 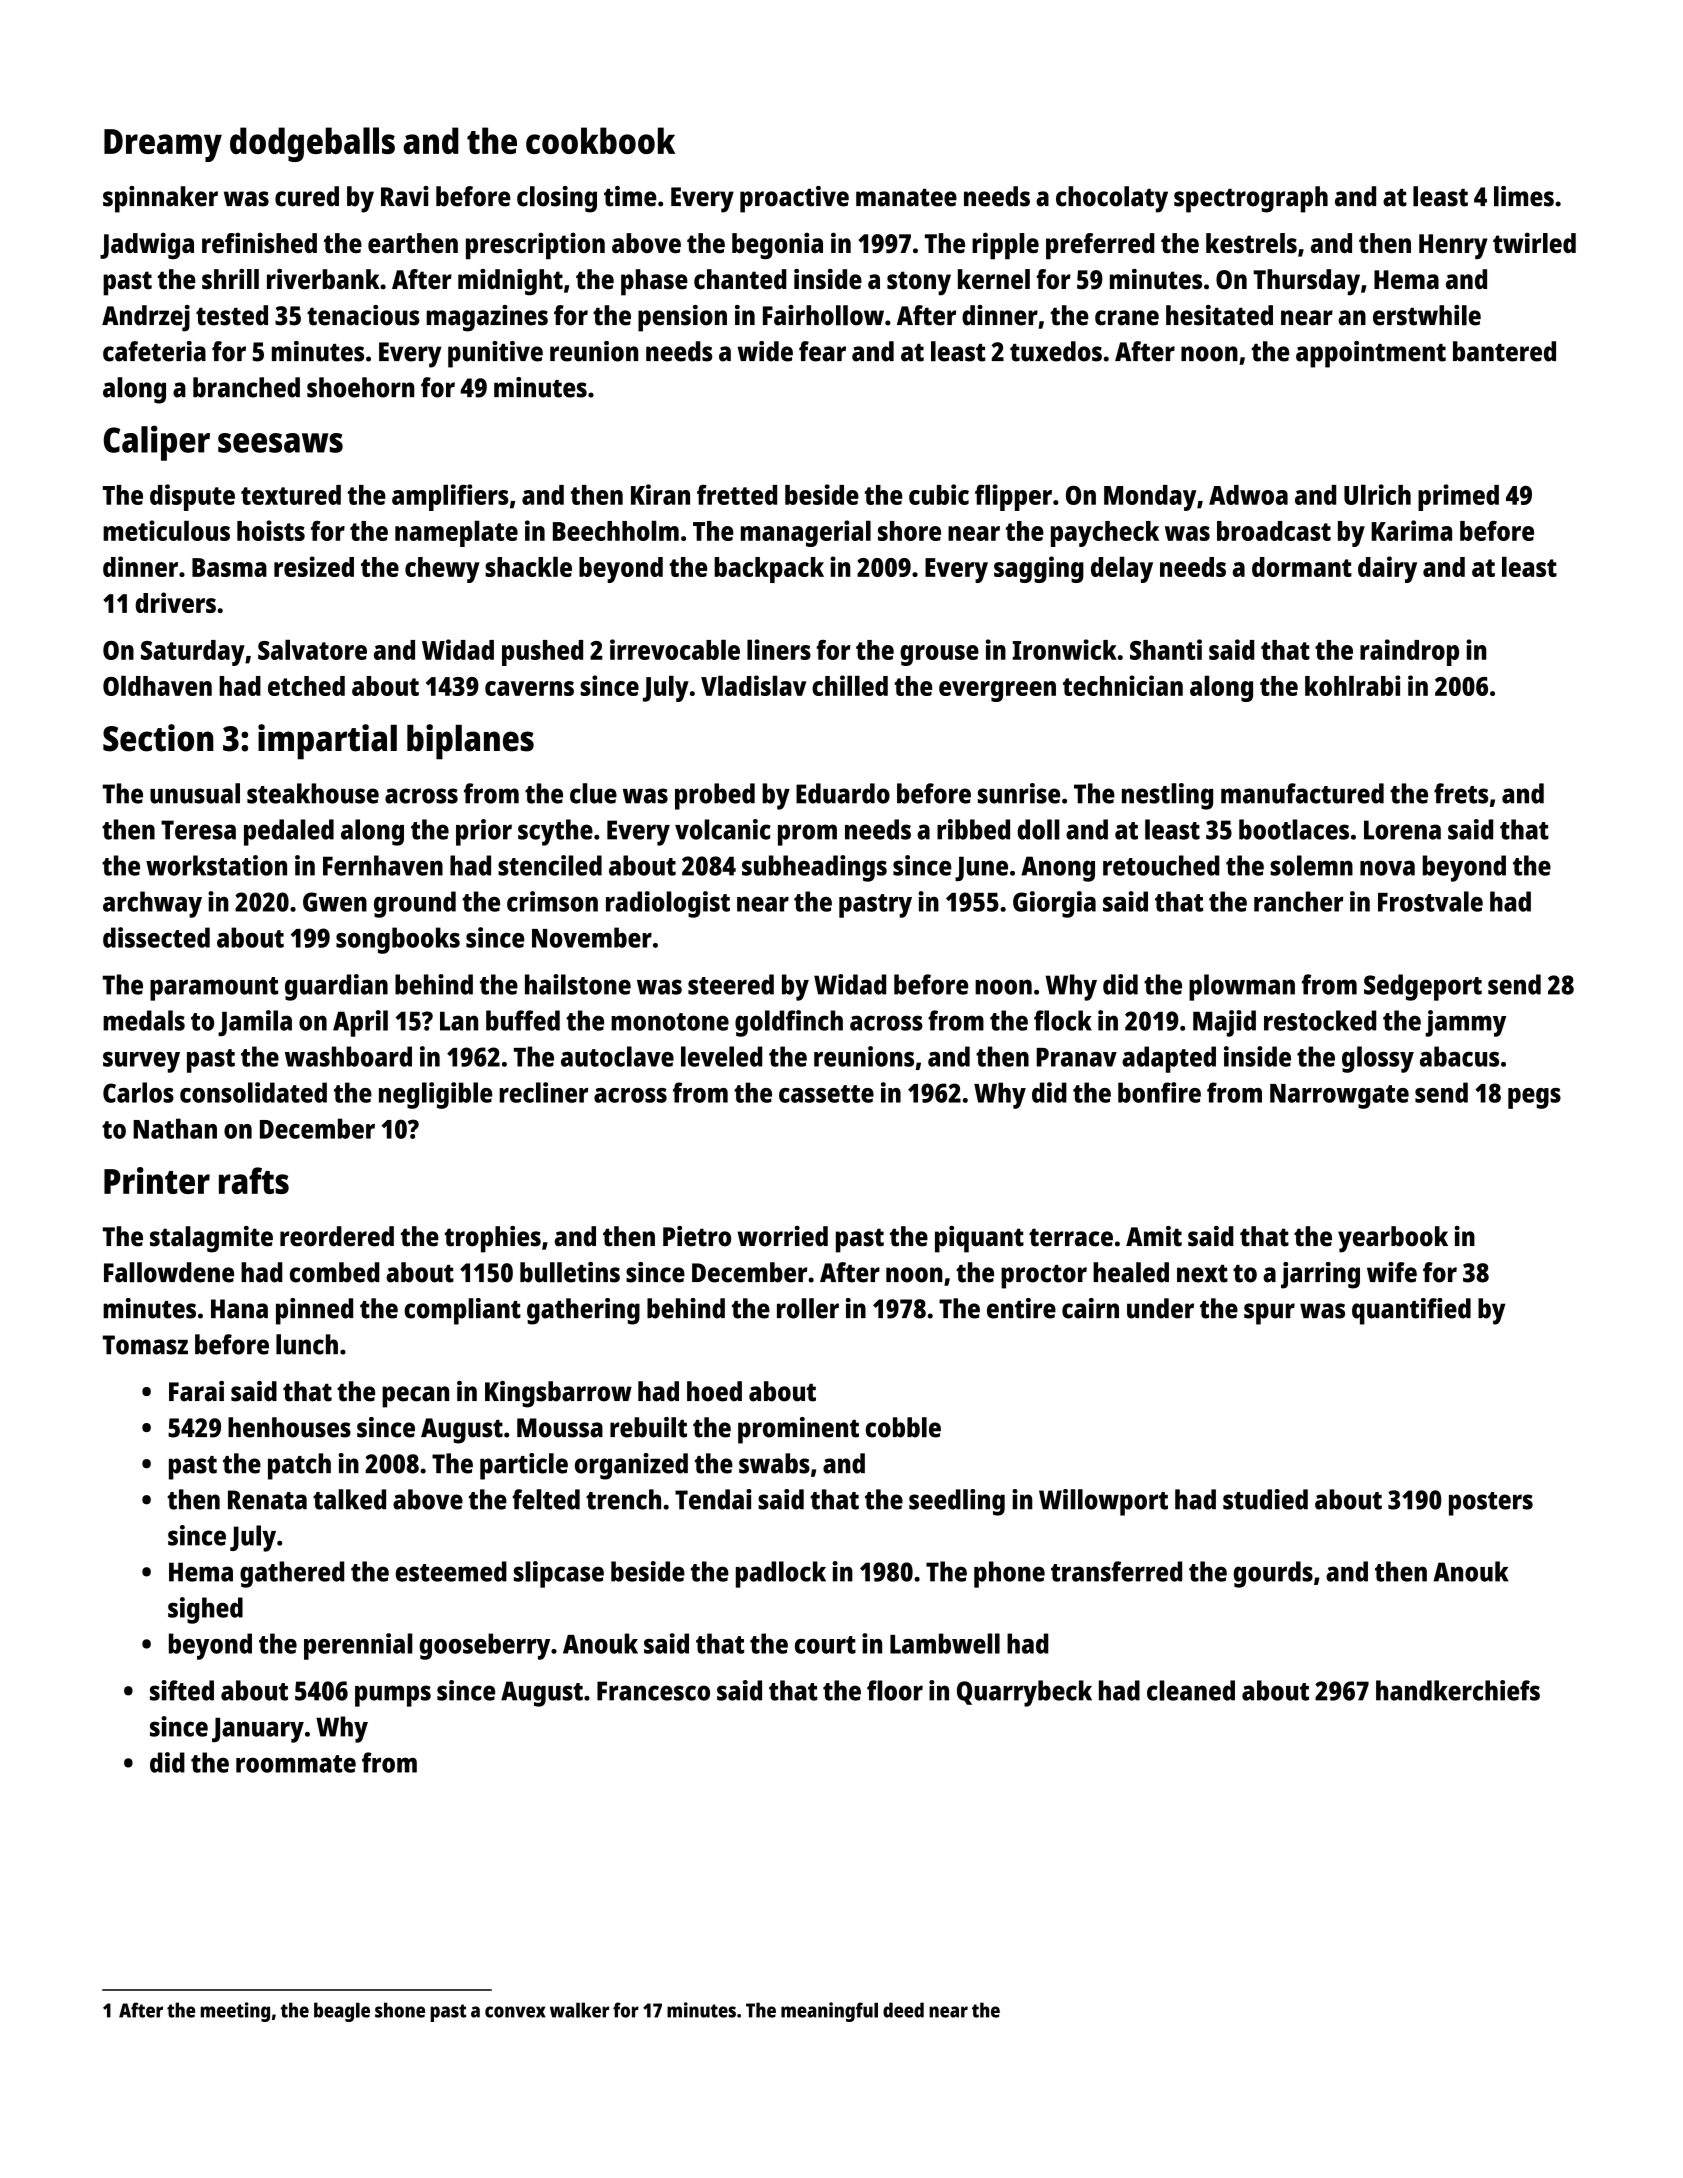 I want to click on deed, so click(x=903, y=2010).
